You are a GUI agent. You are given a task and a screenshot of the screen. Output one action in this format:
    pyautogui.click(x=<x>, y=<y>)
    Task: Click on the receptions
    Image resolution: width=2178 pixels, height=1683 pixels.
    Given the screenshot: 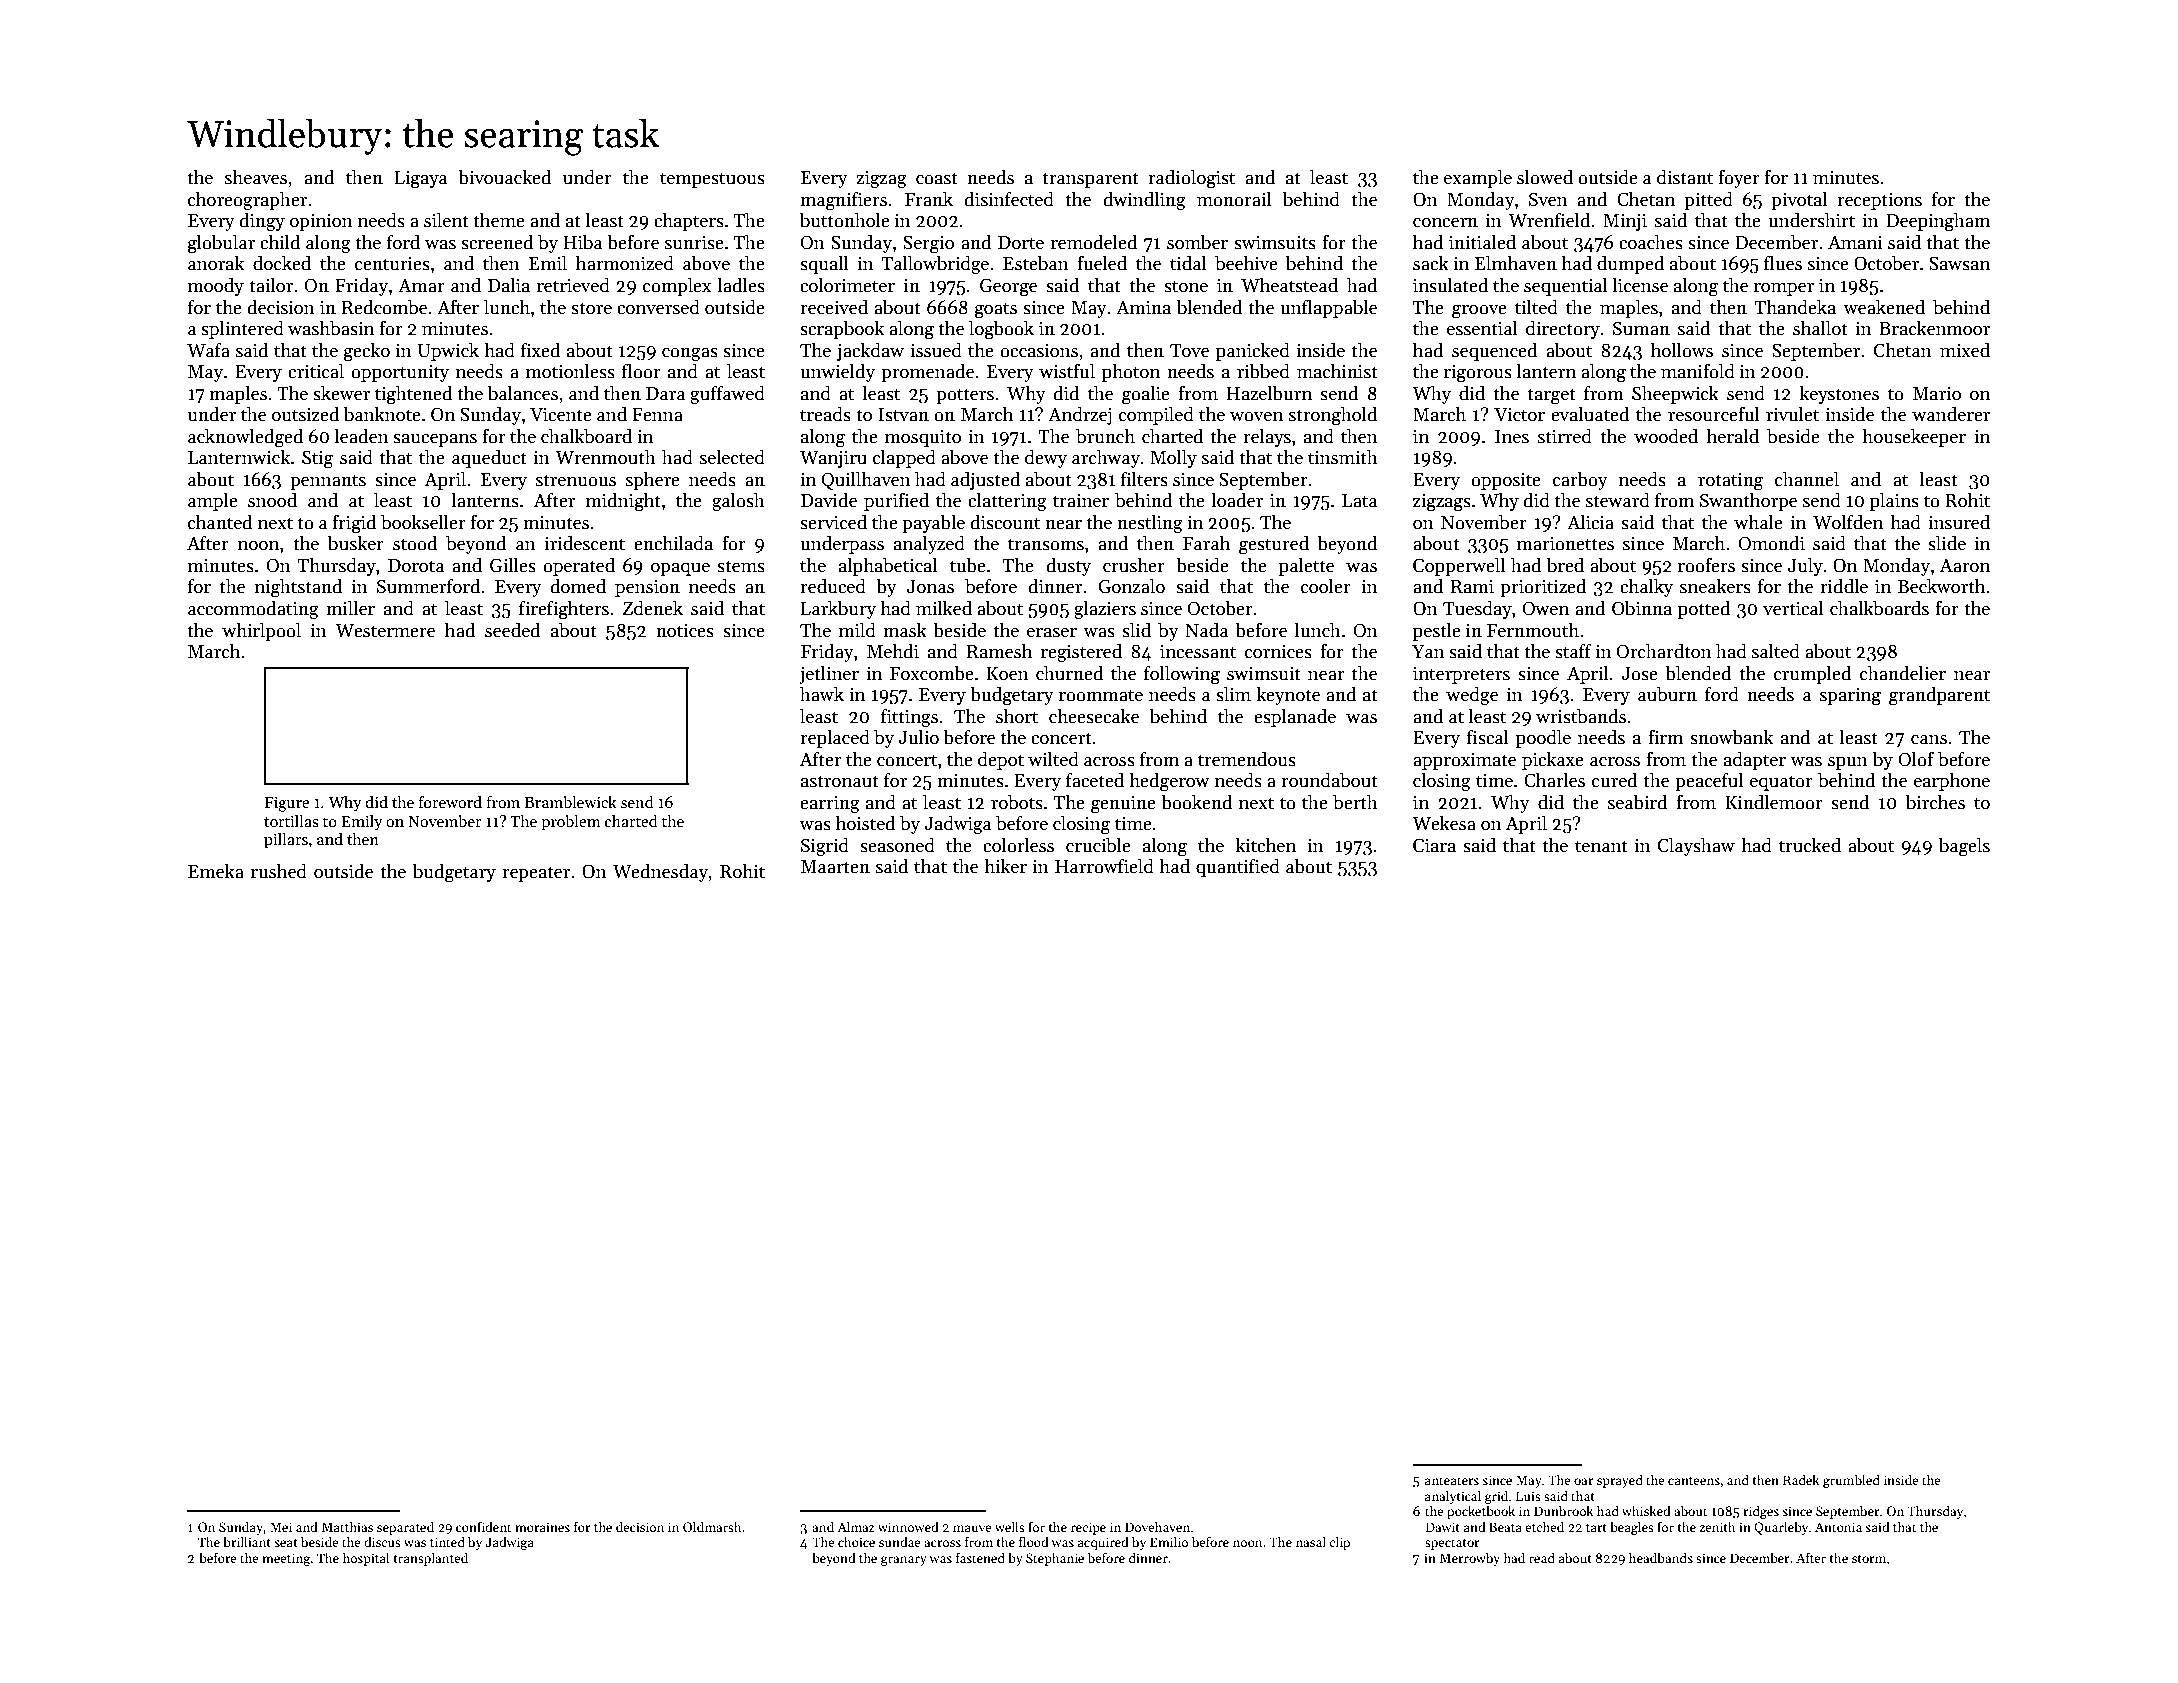 What is the action you would take?
    pyautogui.click(x=1879, y=201)
